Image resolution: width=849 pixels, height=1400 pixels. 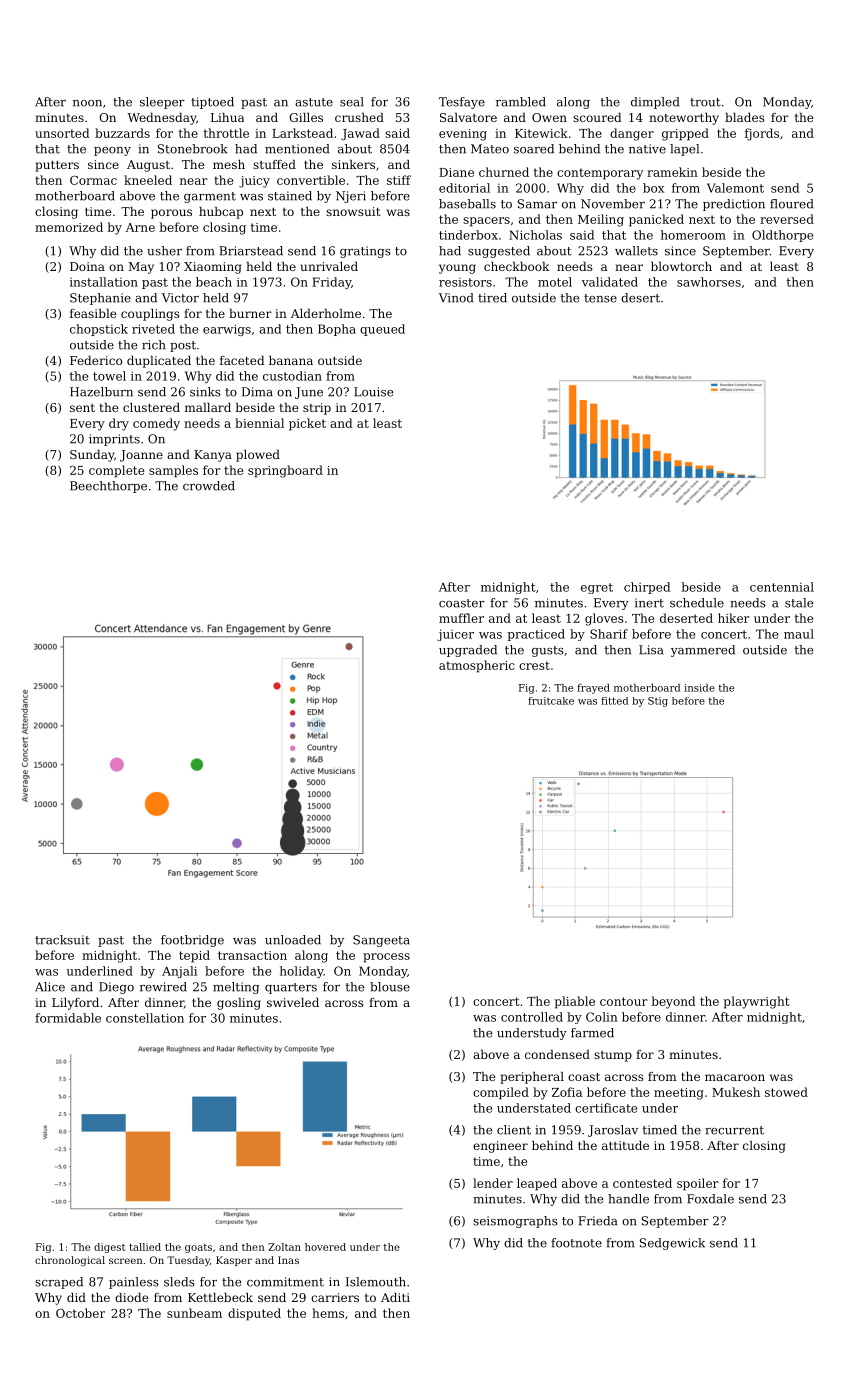 I want to click on juicer, so click(x=455, y=635).
